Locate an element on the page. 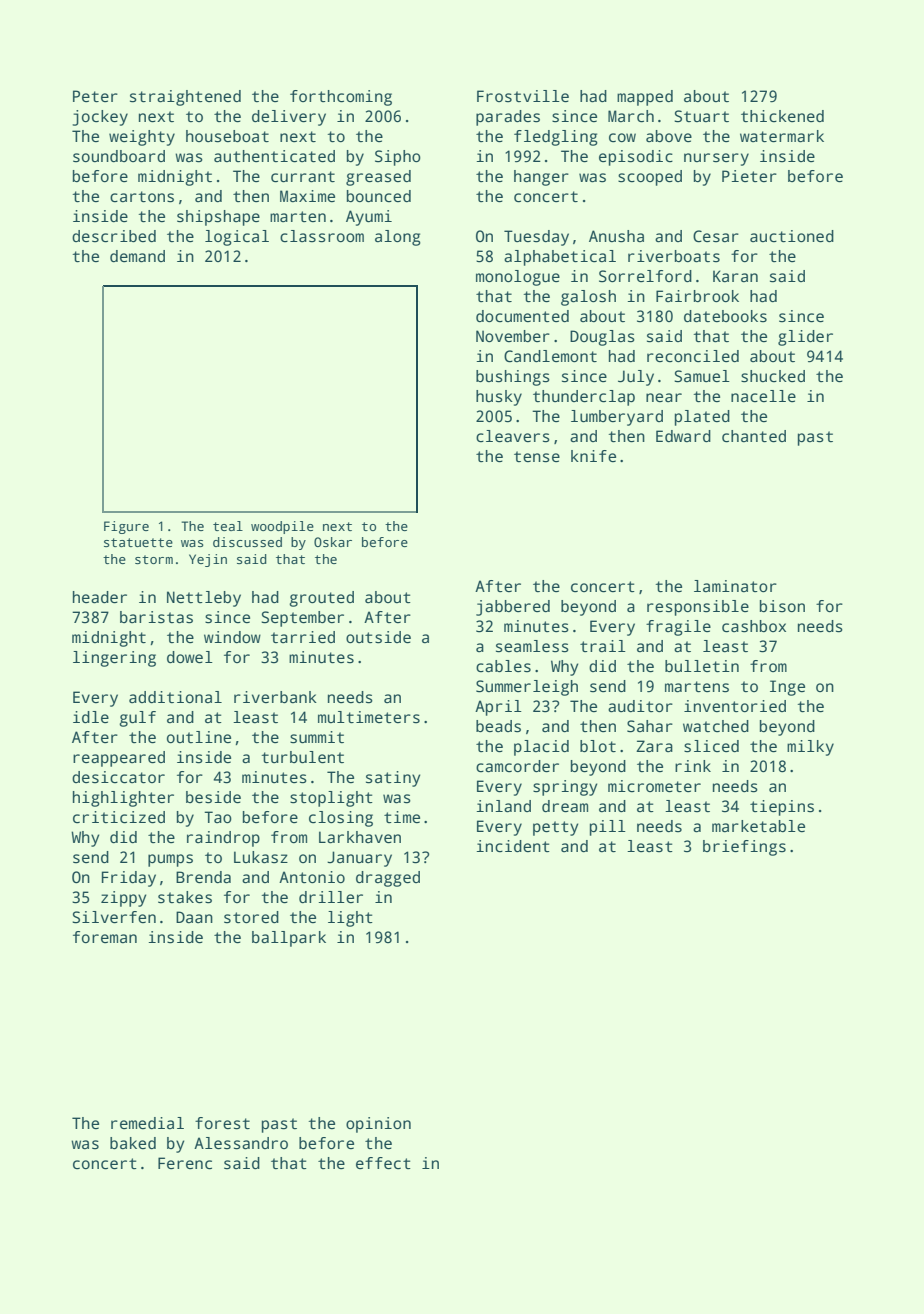  thunderclap is located at coordinates (584, 398).
